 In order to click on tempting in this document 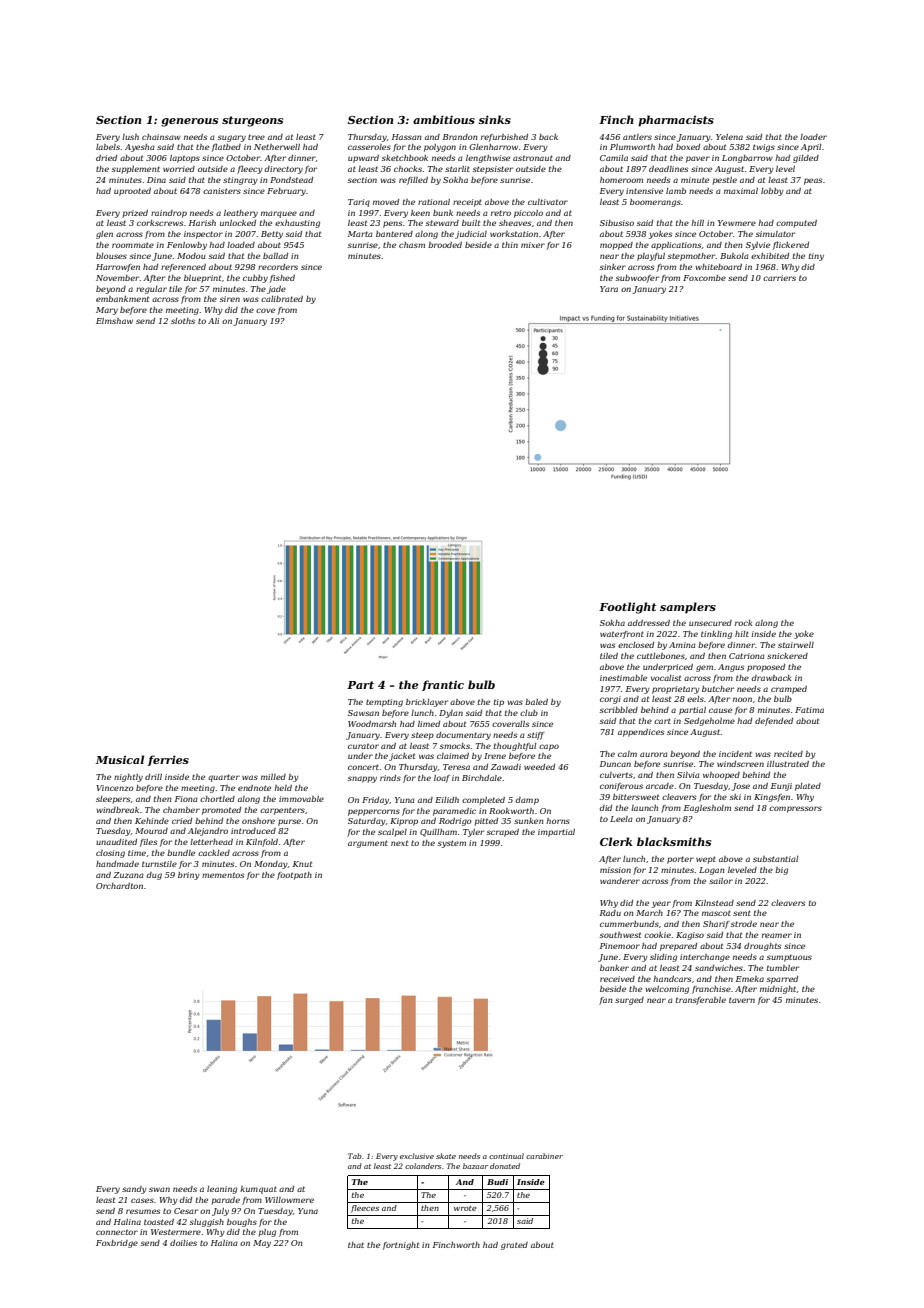, I will do `click(384, 703)`.
